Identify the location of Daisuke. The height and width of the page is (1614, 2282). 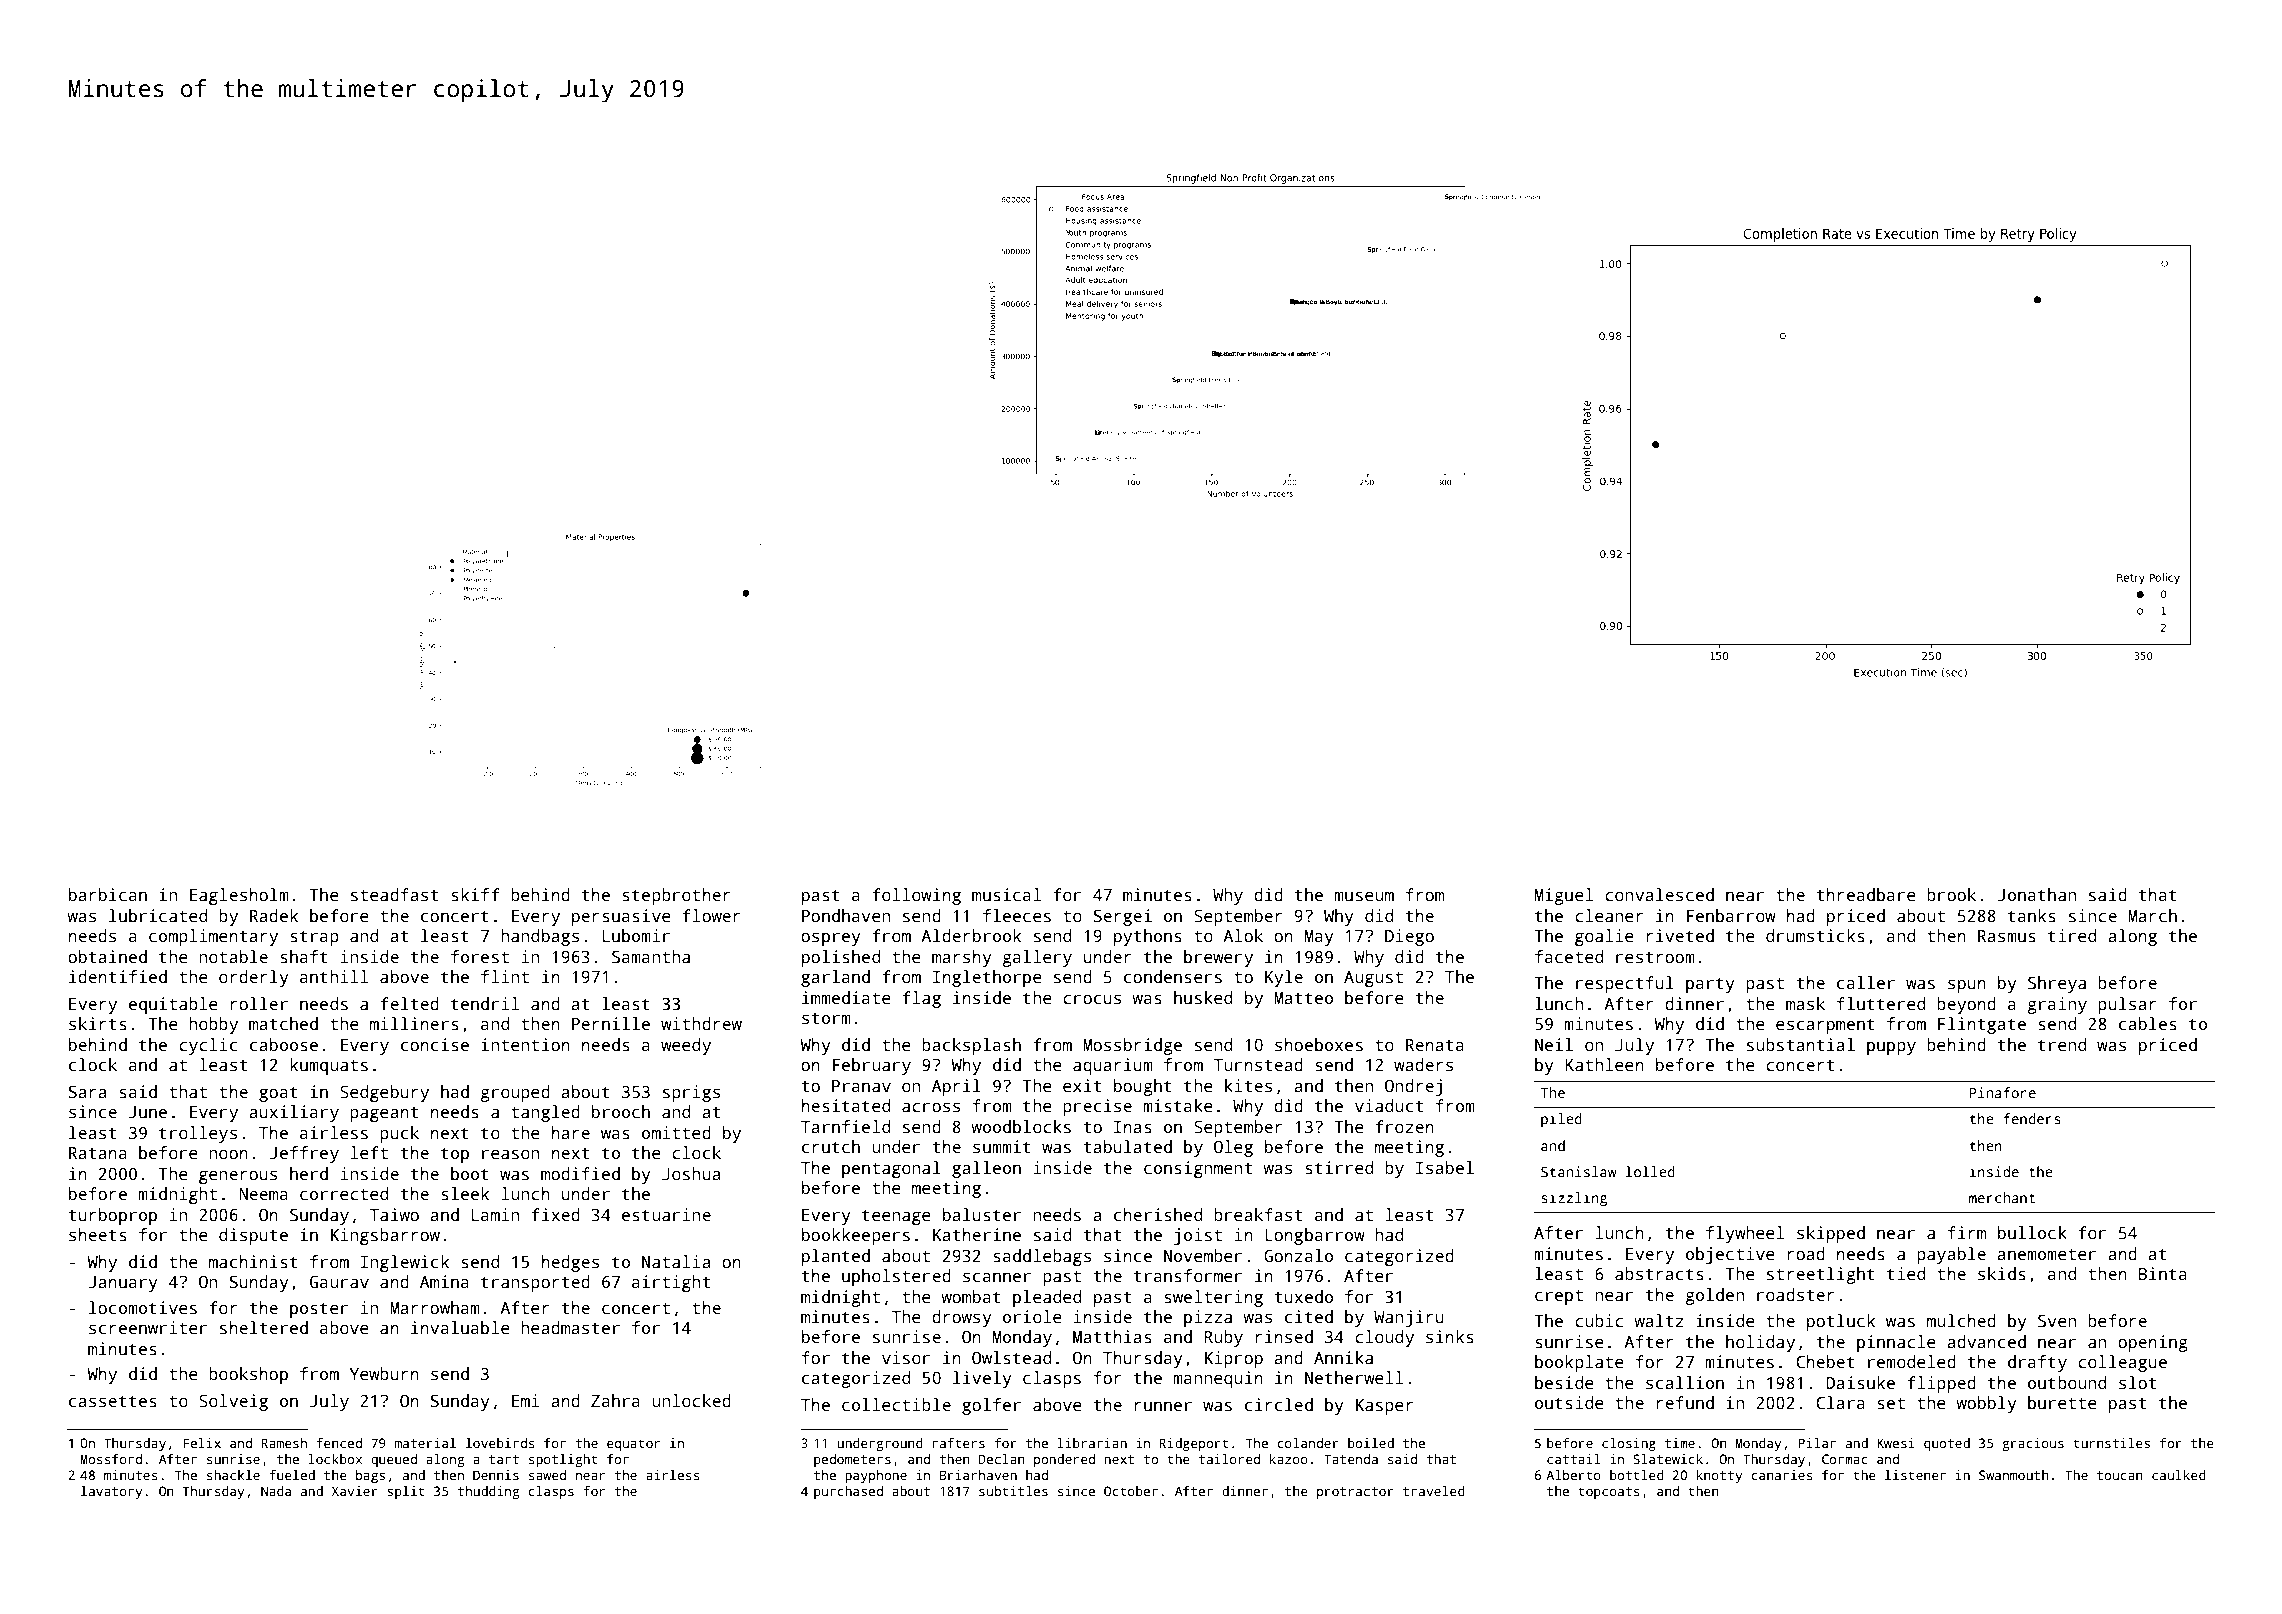
(1860, 1383).
